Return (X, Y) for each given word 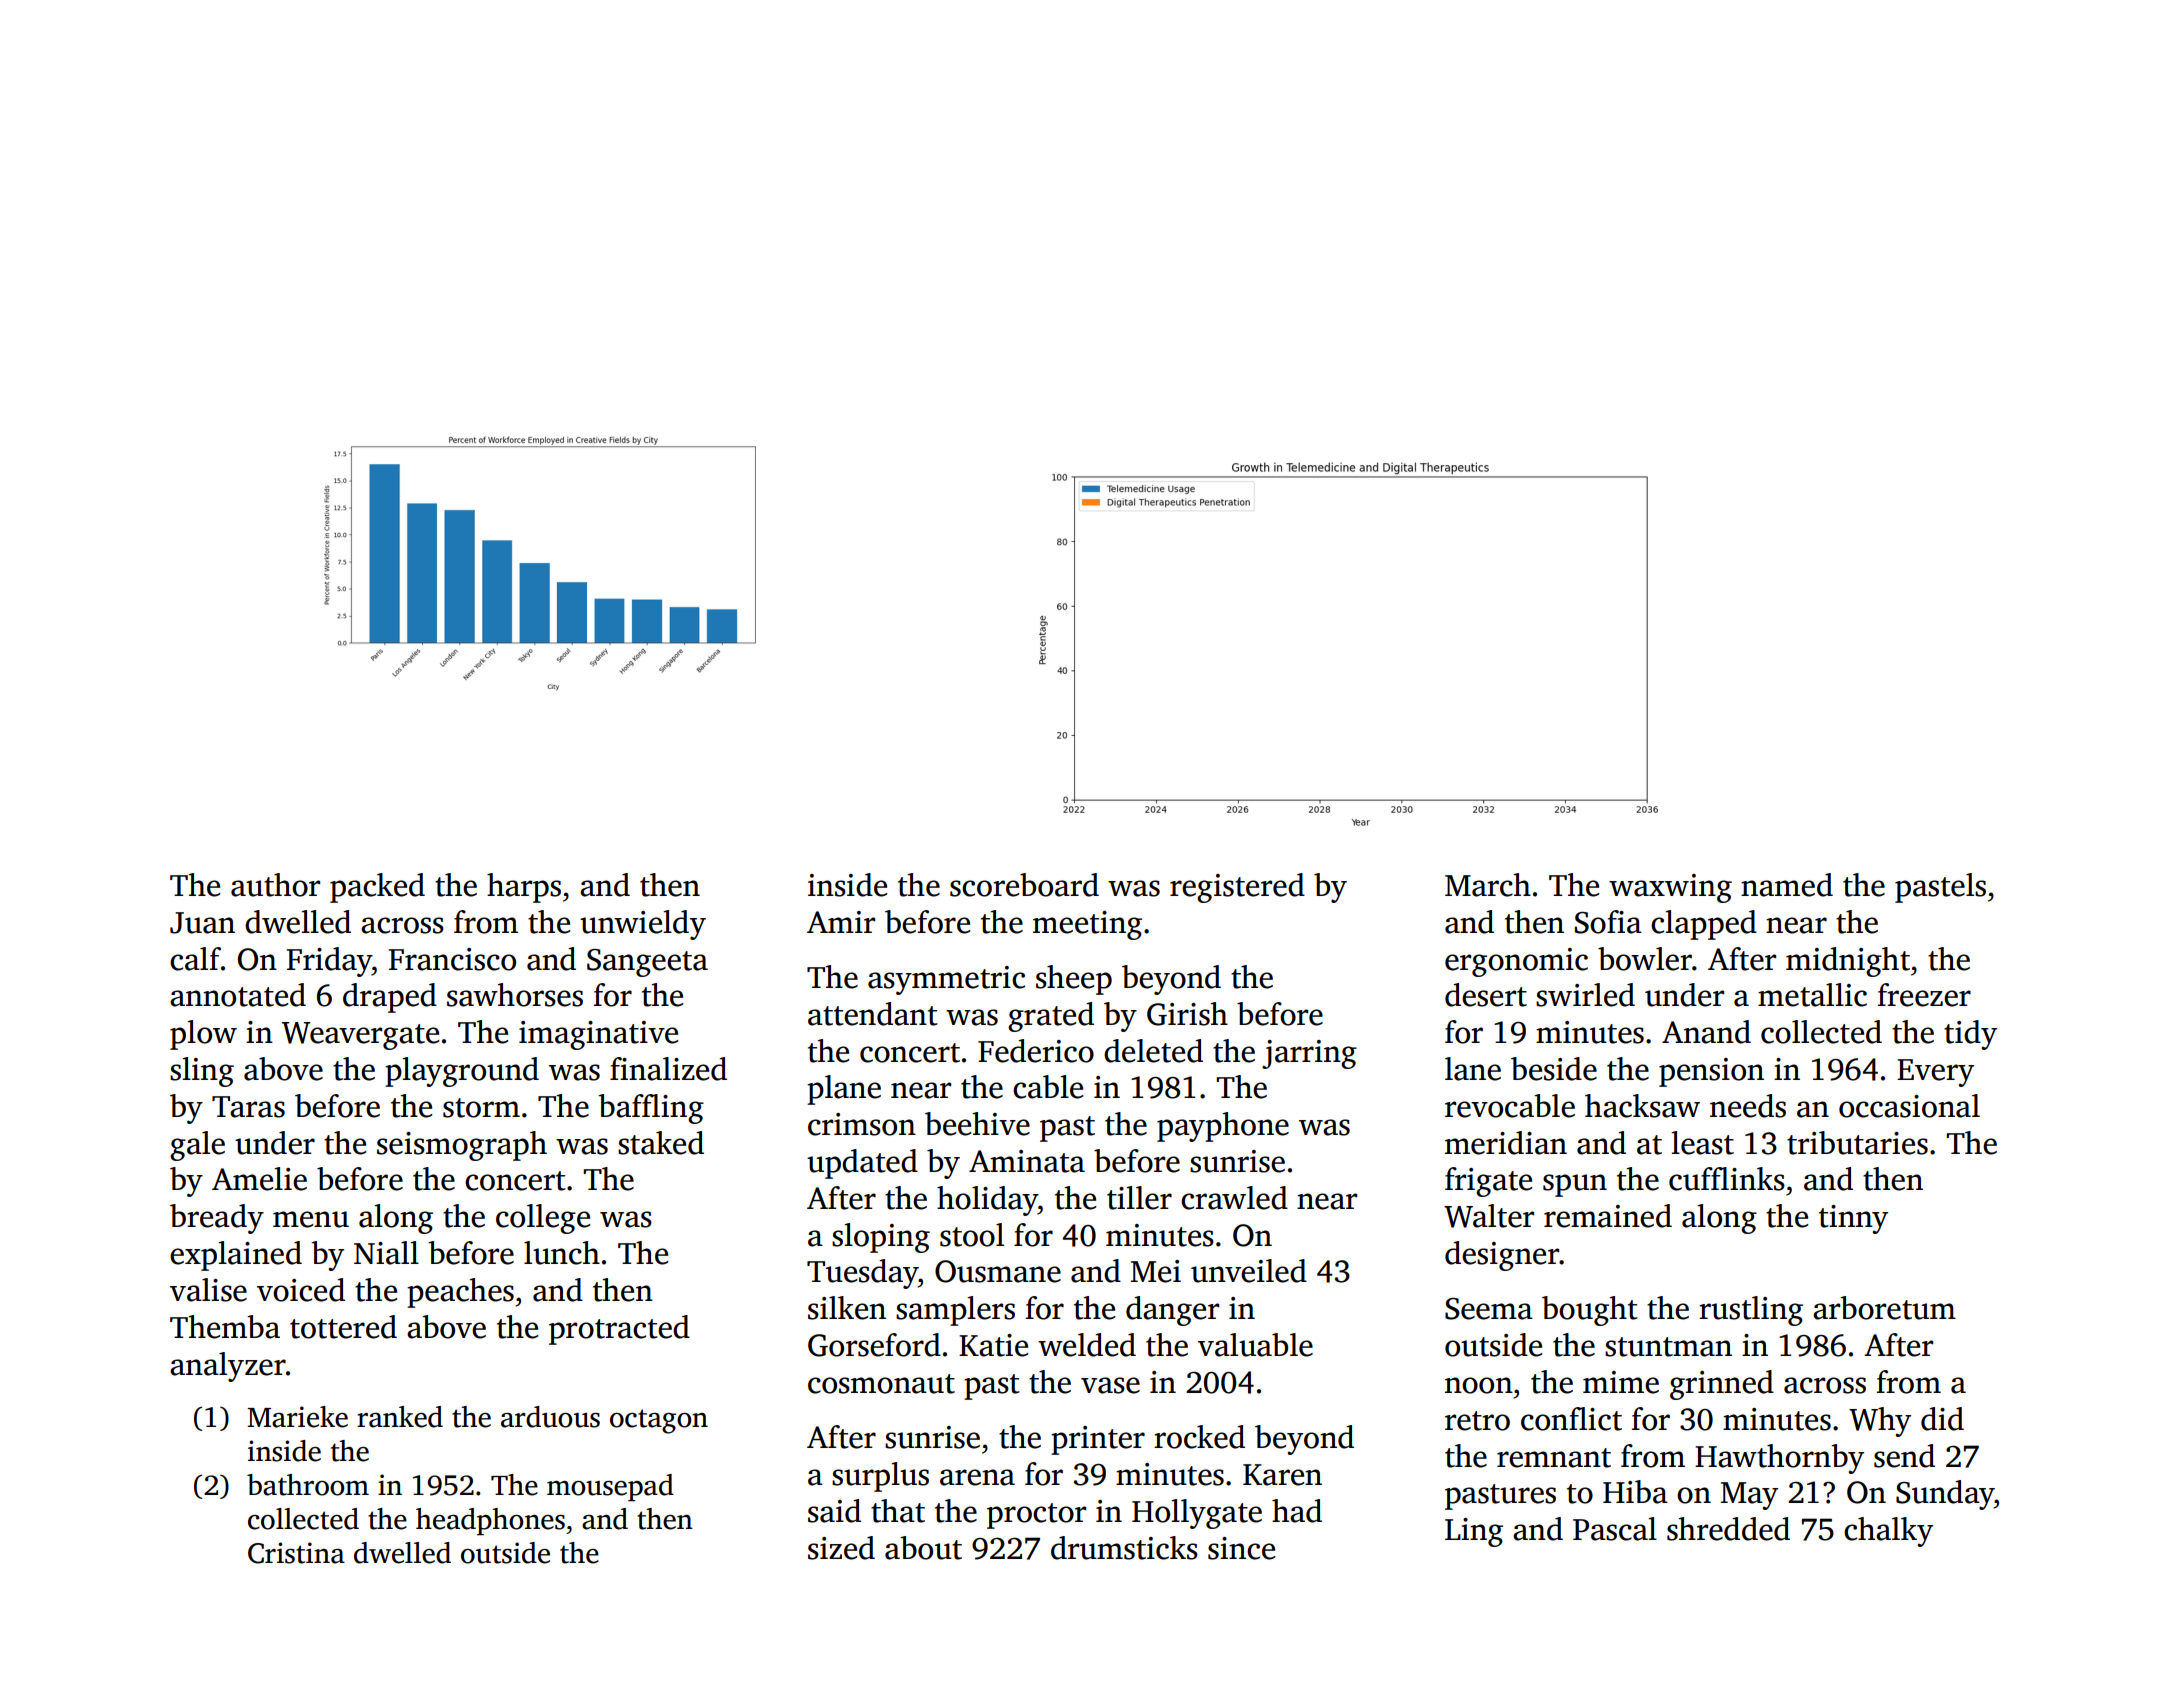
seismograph (462, 1146)
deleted (1153, 1051)
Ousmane (998, 1271)
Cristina (296, 1553)
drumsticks (1124, 1548)
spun (1575, 1185)
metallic (1812, 995)
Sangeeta (647, 963)
